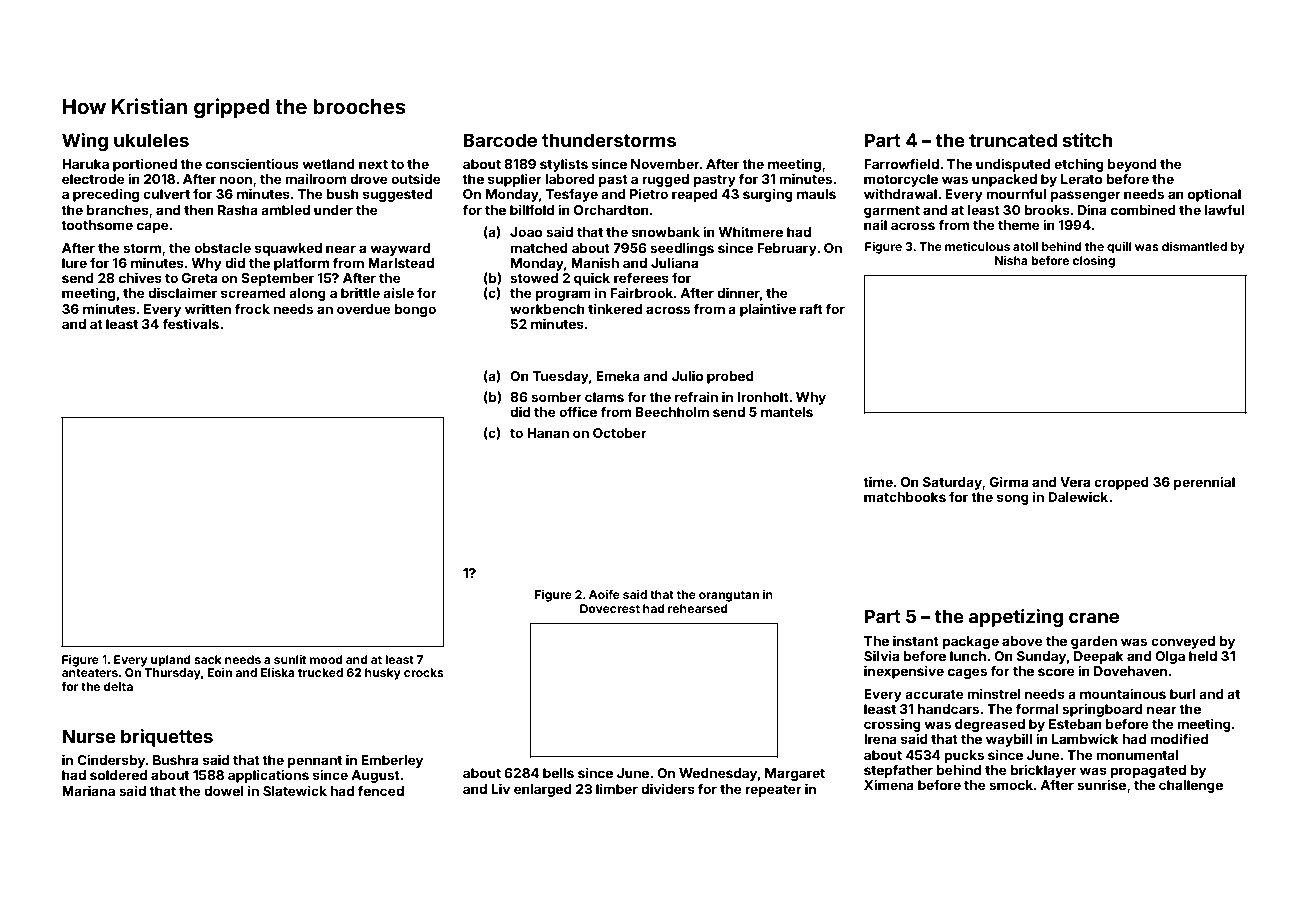  Describe the element at coordinates (85, 142) in the page. I see `Wing` at that location.
